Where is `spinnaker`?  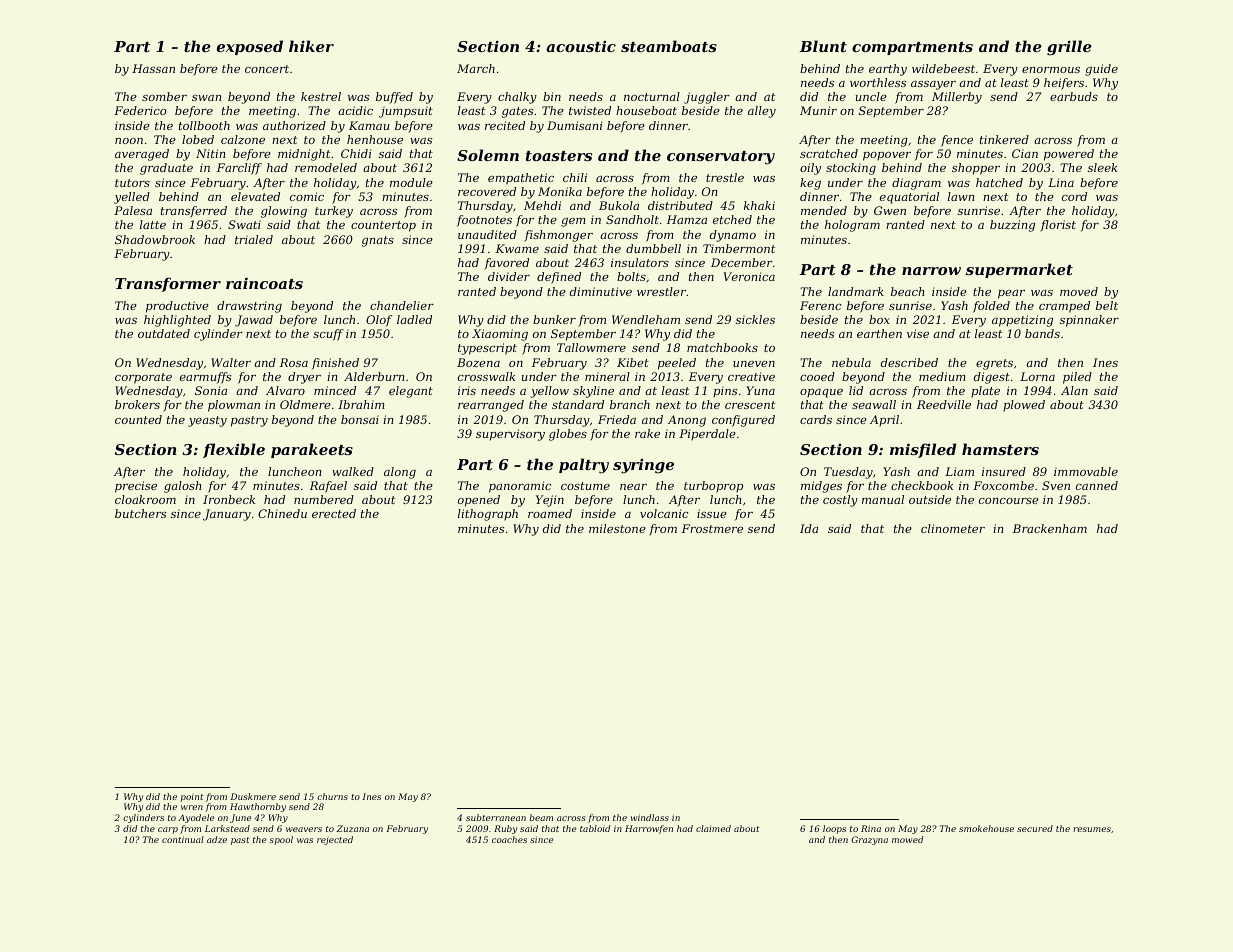 spinnaker is located at coordinates (1089, 321).
